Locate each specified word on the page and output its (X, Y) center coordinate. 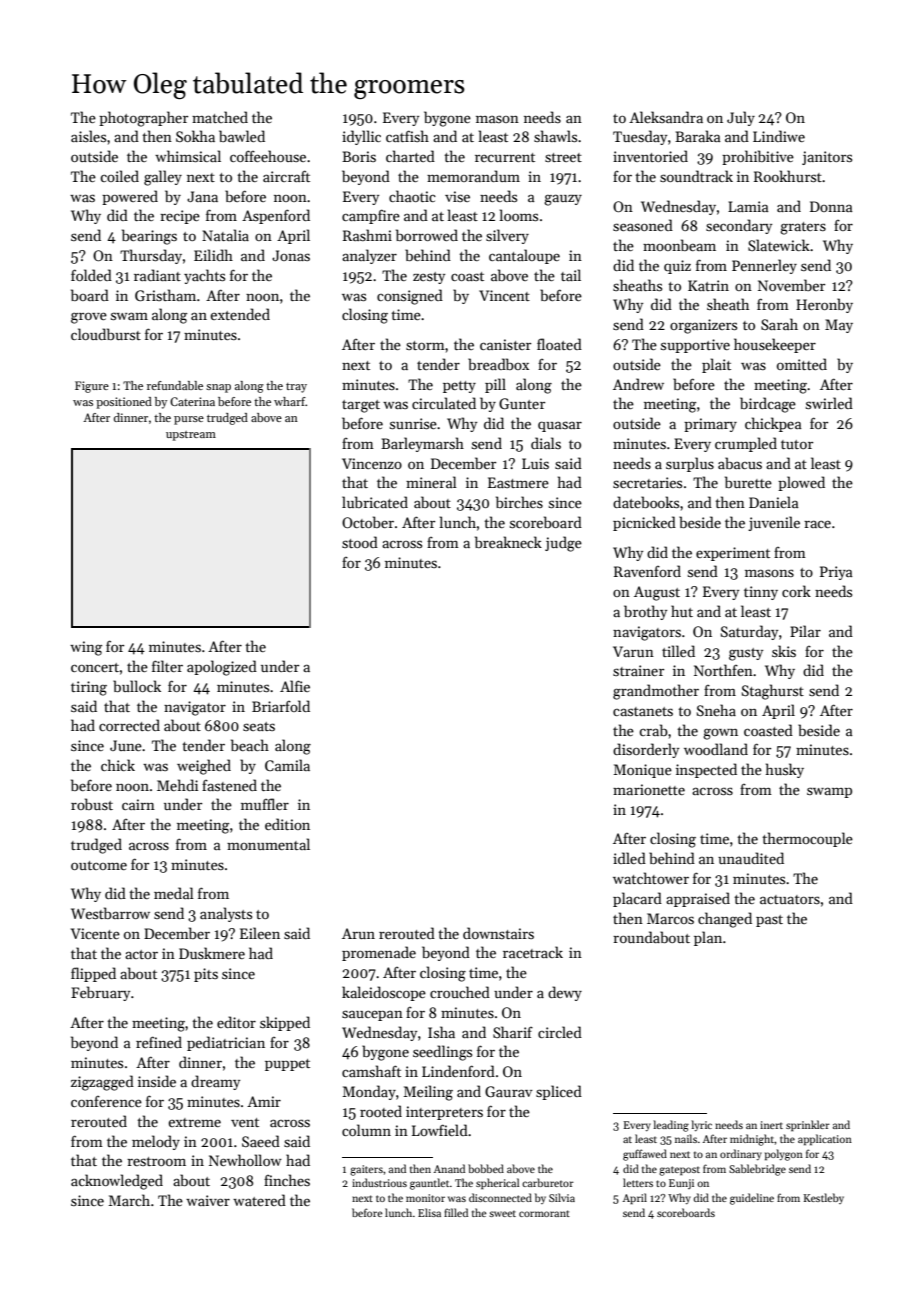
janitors (827, 158)
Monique (643, 771)
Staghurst (773, 692)
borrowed (427, 235)
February (100, 993)
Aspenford (276, 216)
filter (167, 666)
